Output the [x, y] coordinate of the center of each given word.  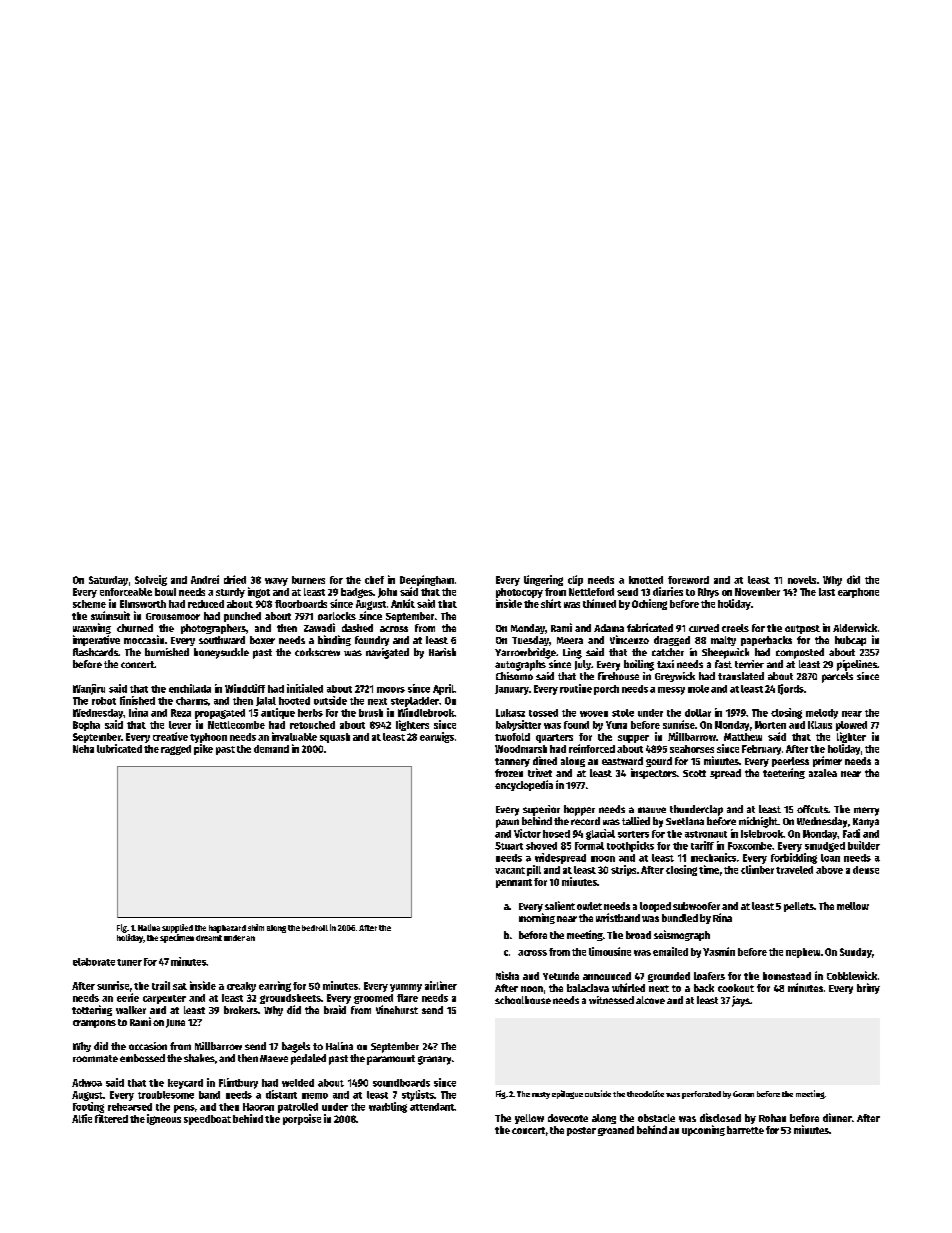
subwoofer [696, 906]
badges [357, 593]
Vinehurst [397, 1009]
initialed [305, 688]
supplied [177, 928]
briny [868, 988]
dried [235, 579]
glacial [600, 834]
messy [671, 691]
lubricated [119, 748]
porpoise [302, 1119]
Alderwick [855, 627]
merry [866, 811]
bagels [296, 1047]
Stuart [509, 846]
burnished [167, 652]
